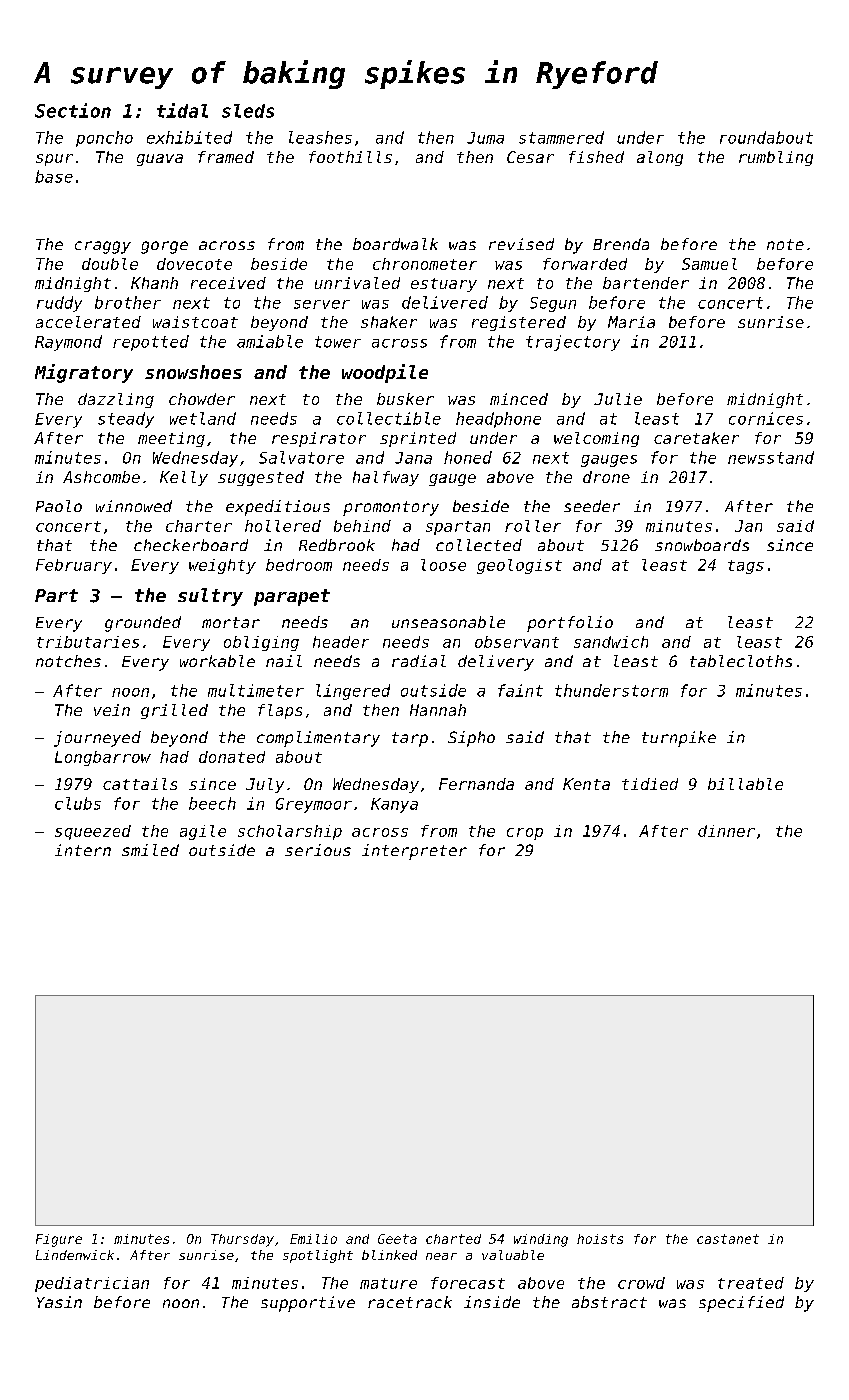  What do you see at coordinates (414, 852) in the screenshot?
I see `interpreter` at bounding box center [414, 852].
